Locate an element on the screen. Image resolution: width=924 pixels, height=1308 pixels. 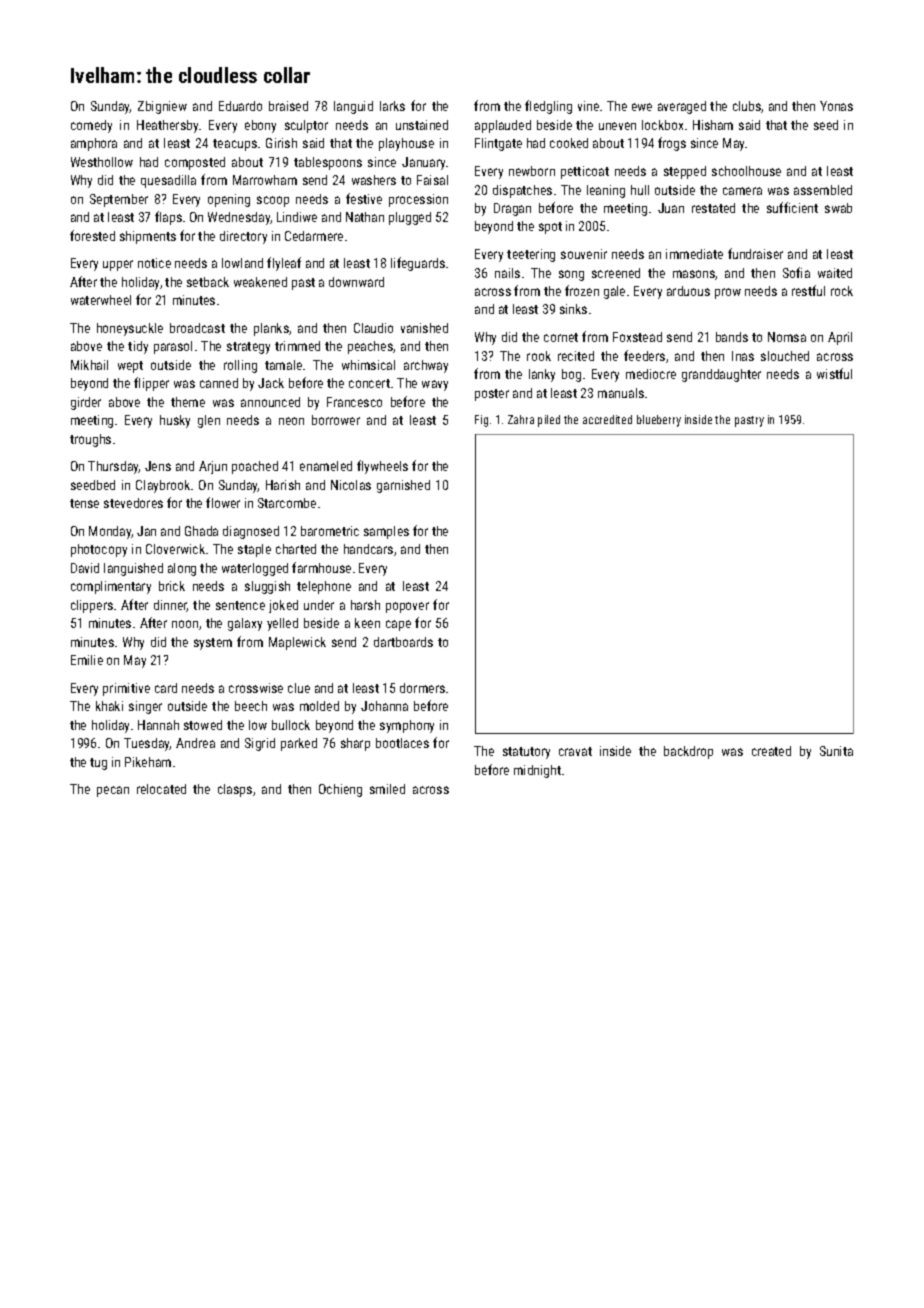
Zahra is located at coordinates (521, 419).
